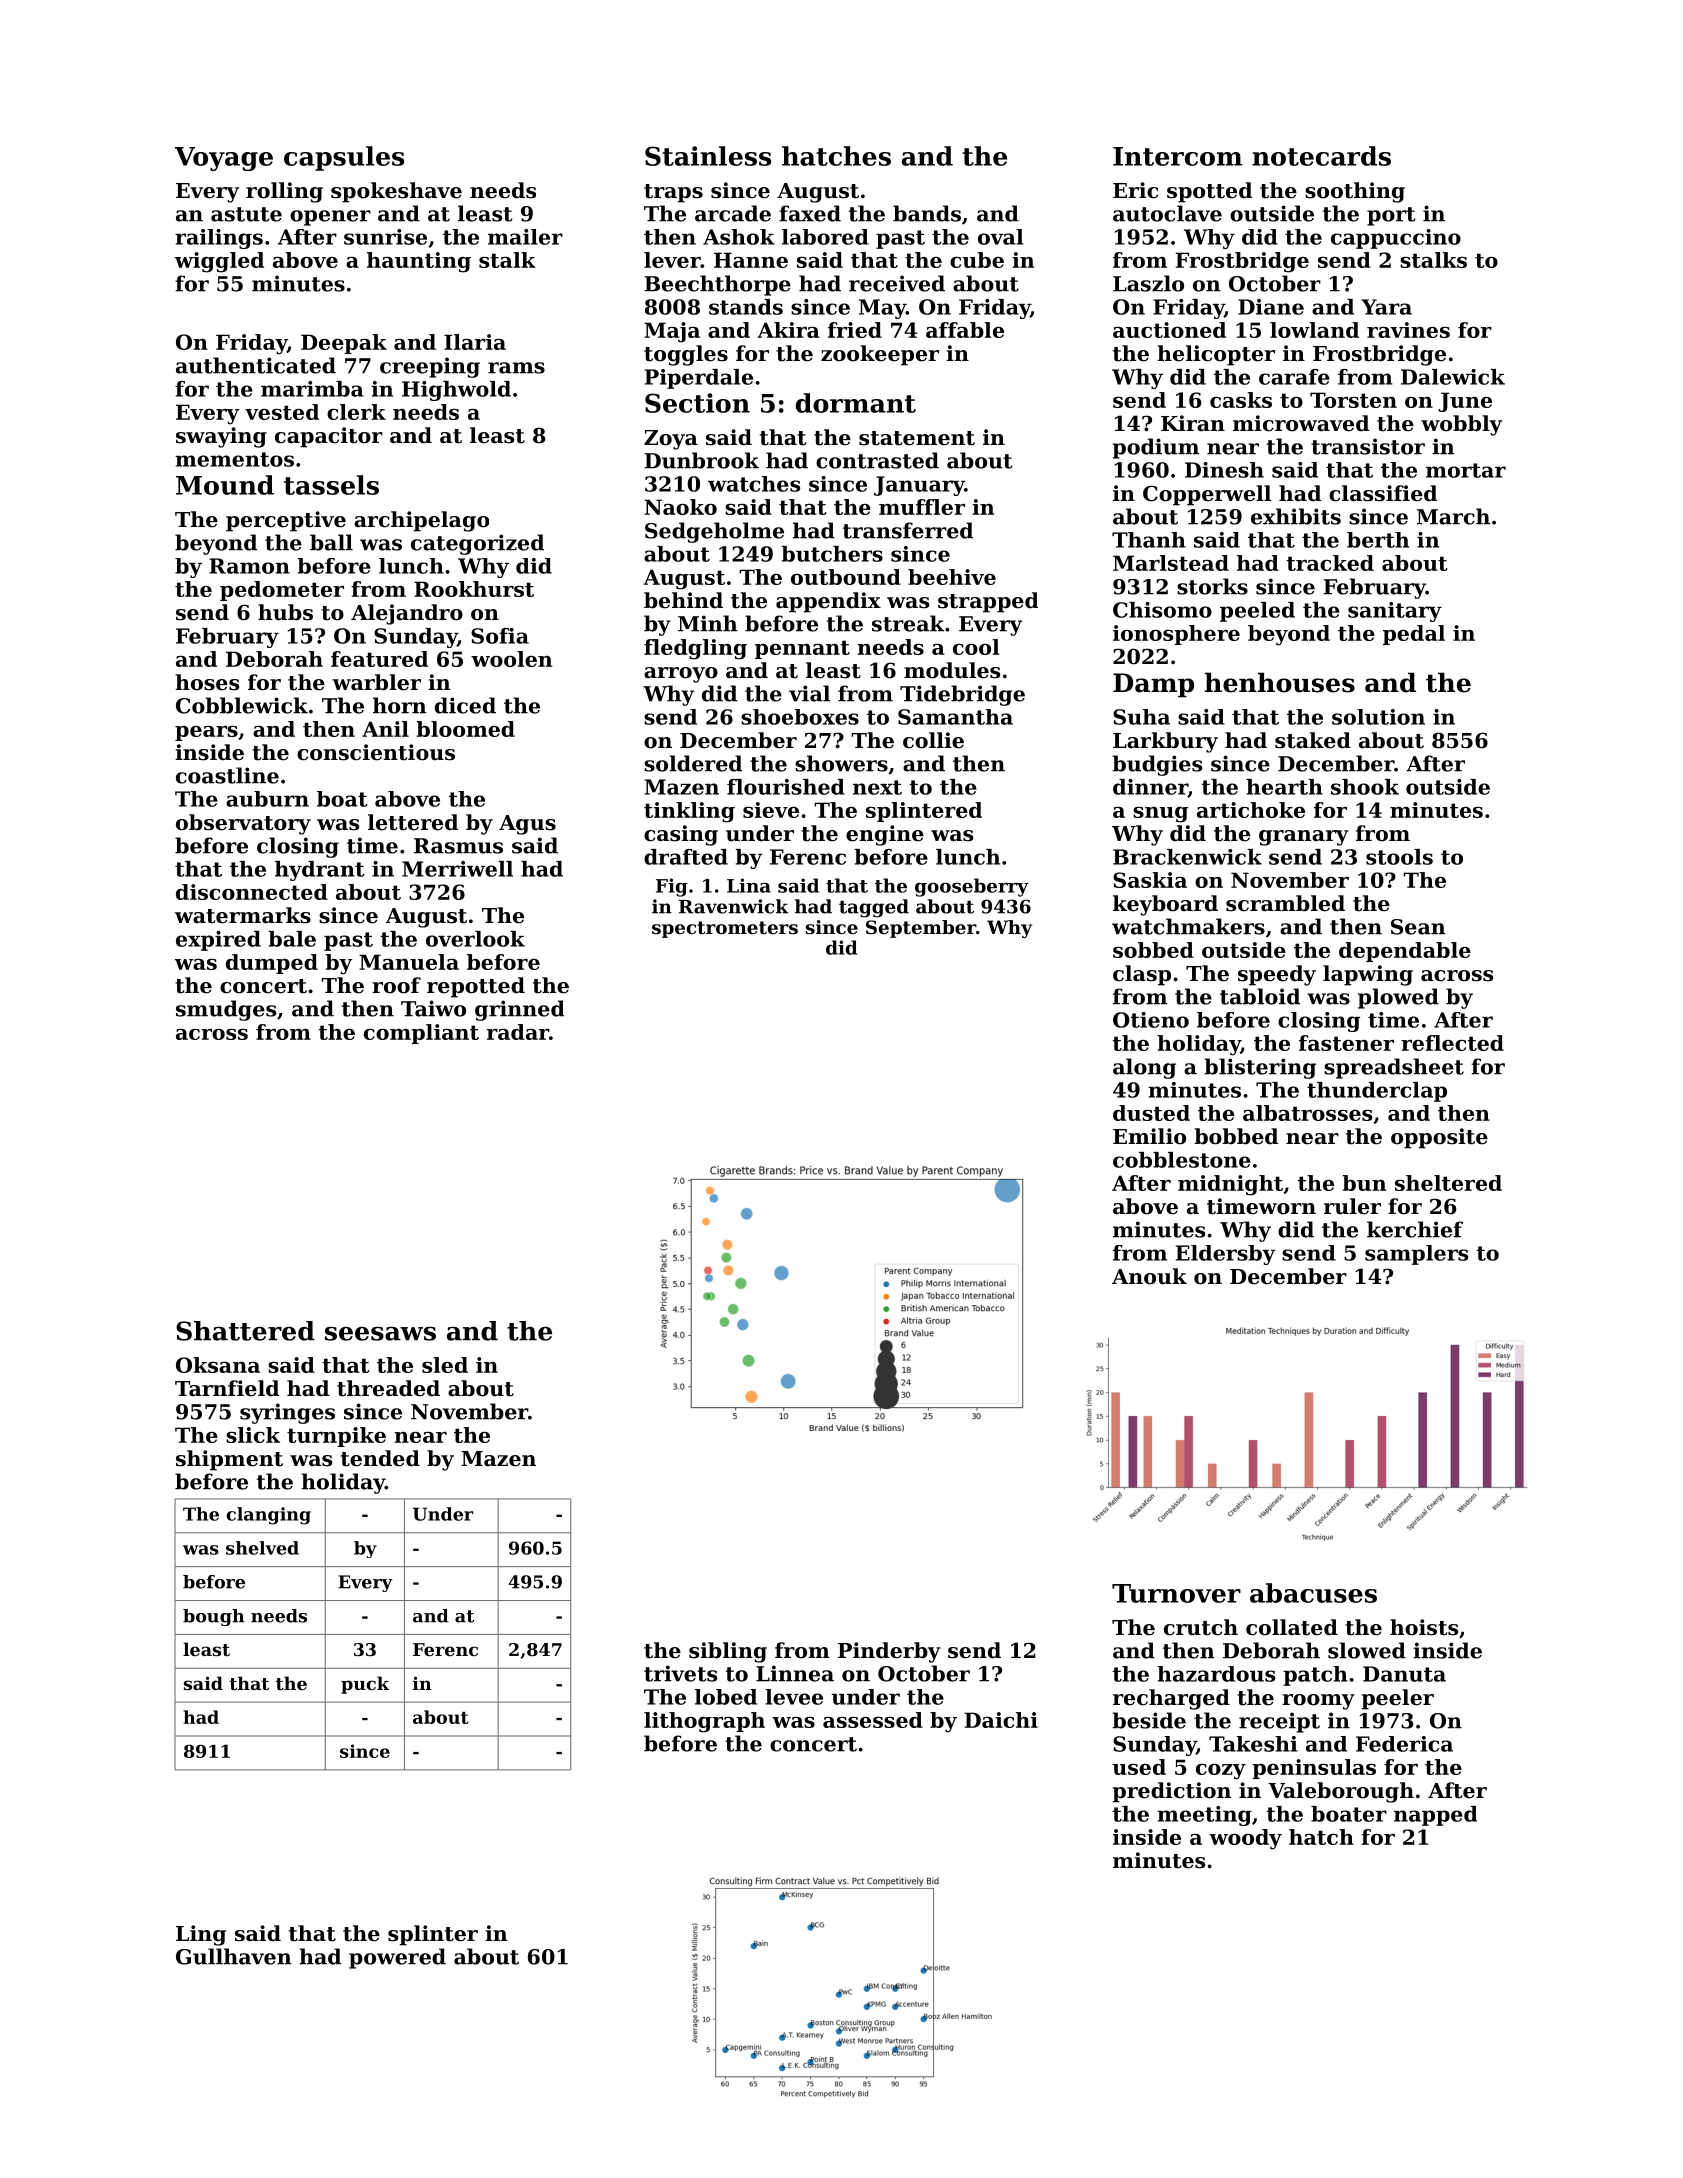 This screenshot has height=2178, width=1683. Describe the element at coordinates (889, 1652) in the screenshot. I see `Pinderby` at that location.
